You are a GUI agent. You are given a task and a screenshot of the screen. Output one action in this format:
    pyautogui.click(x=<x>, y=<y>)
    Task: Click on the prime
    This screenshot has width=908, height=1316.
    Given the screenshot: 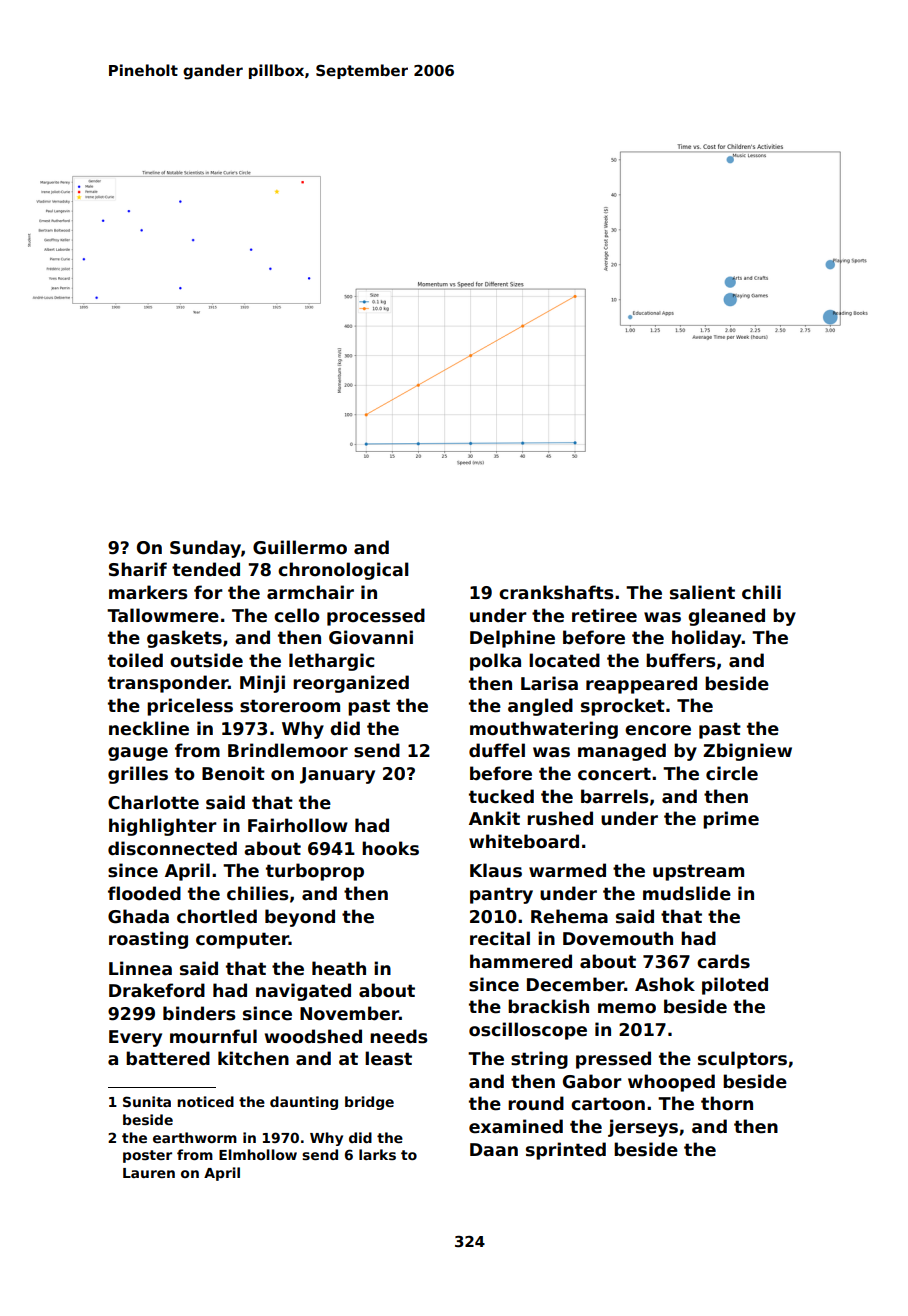 What is the action you would take?
    pyautogui.click(x=731, y=820)
